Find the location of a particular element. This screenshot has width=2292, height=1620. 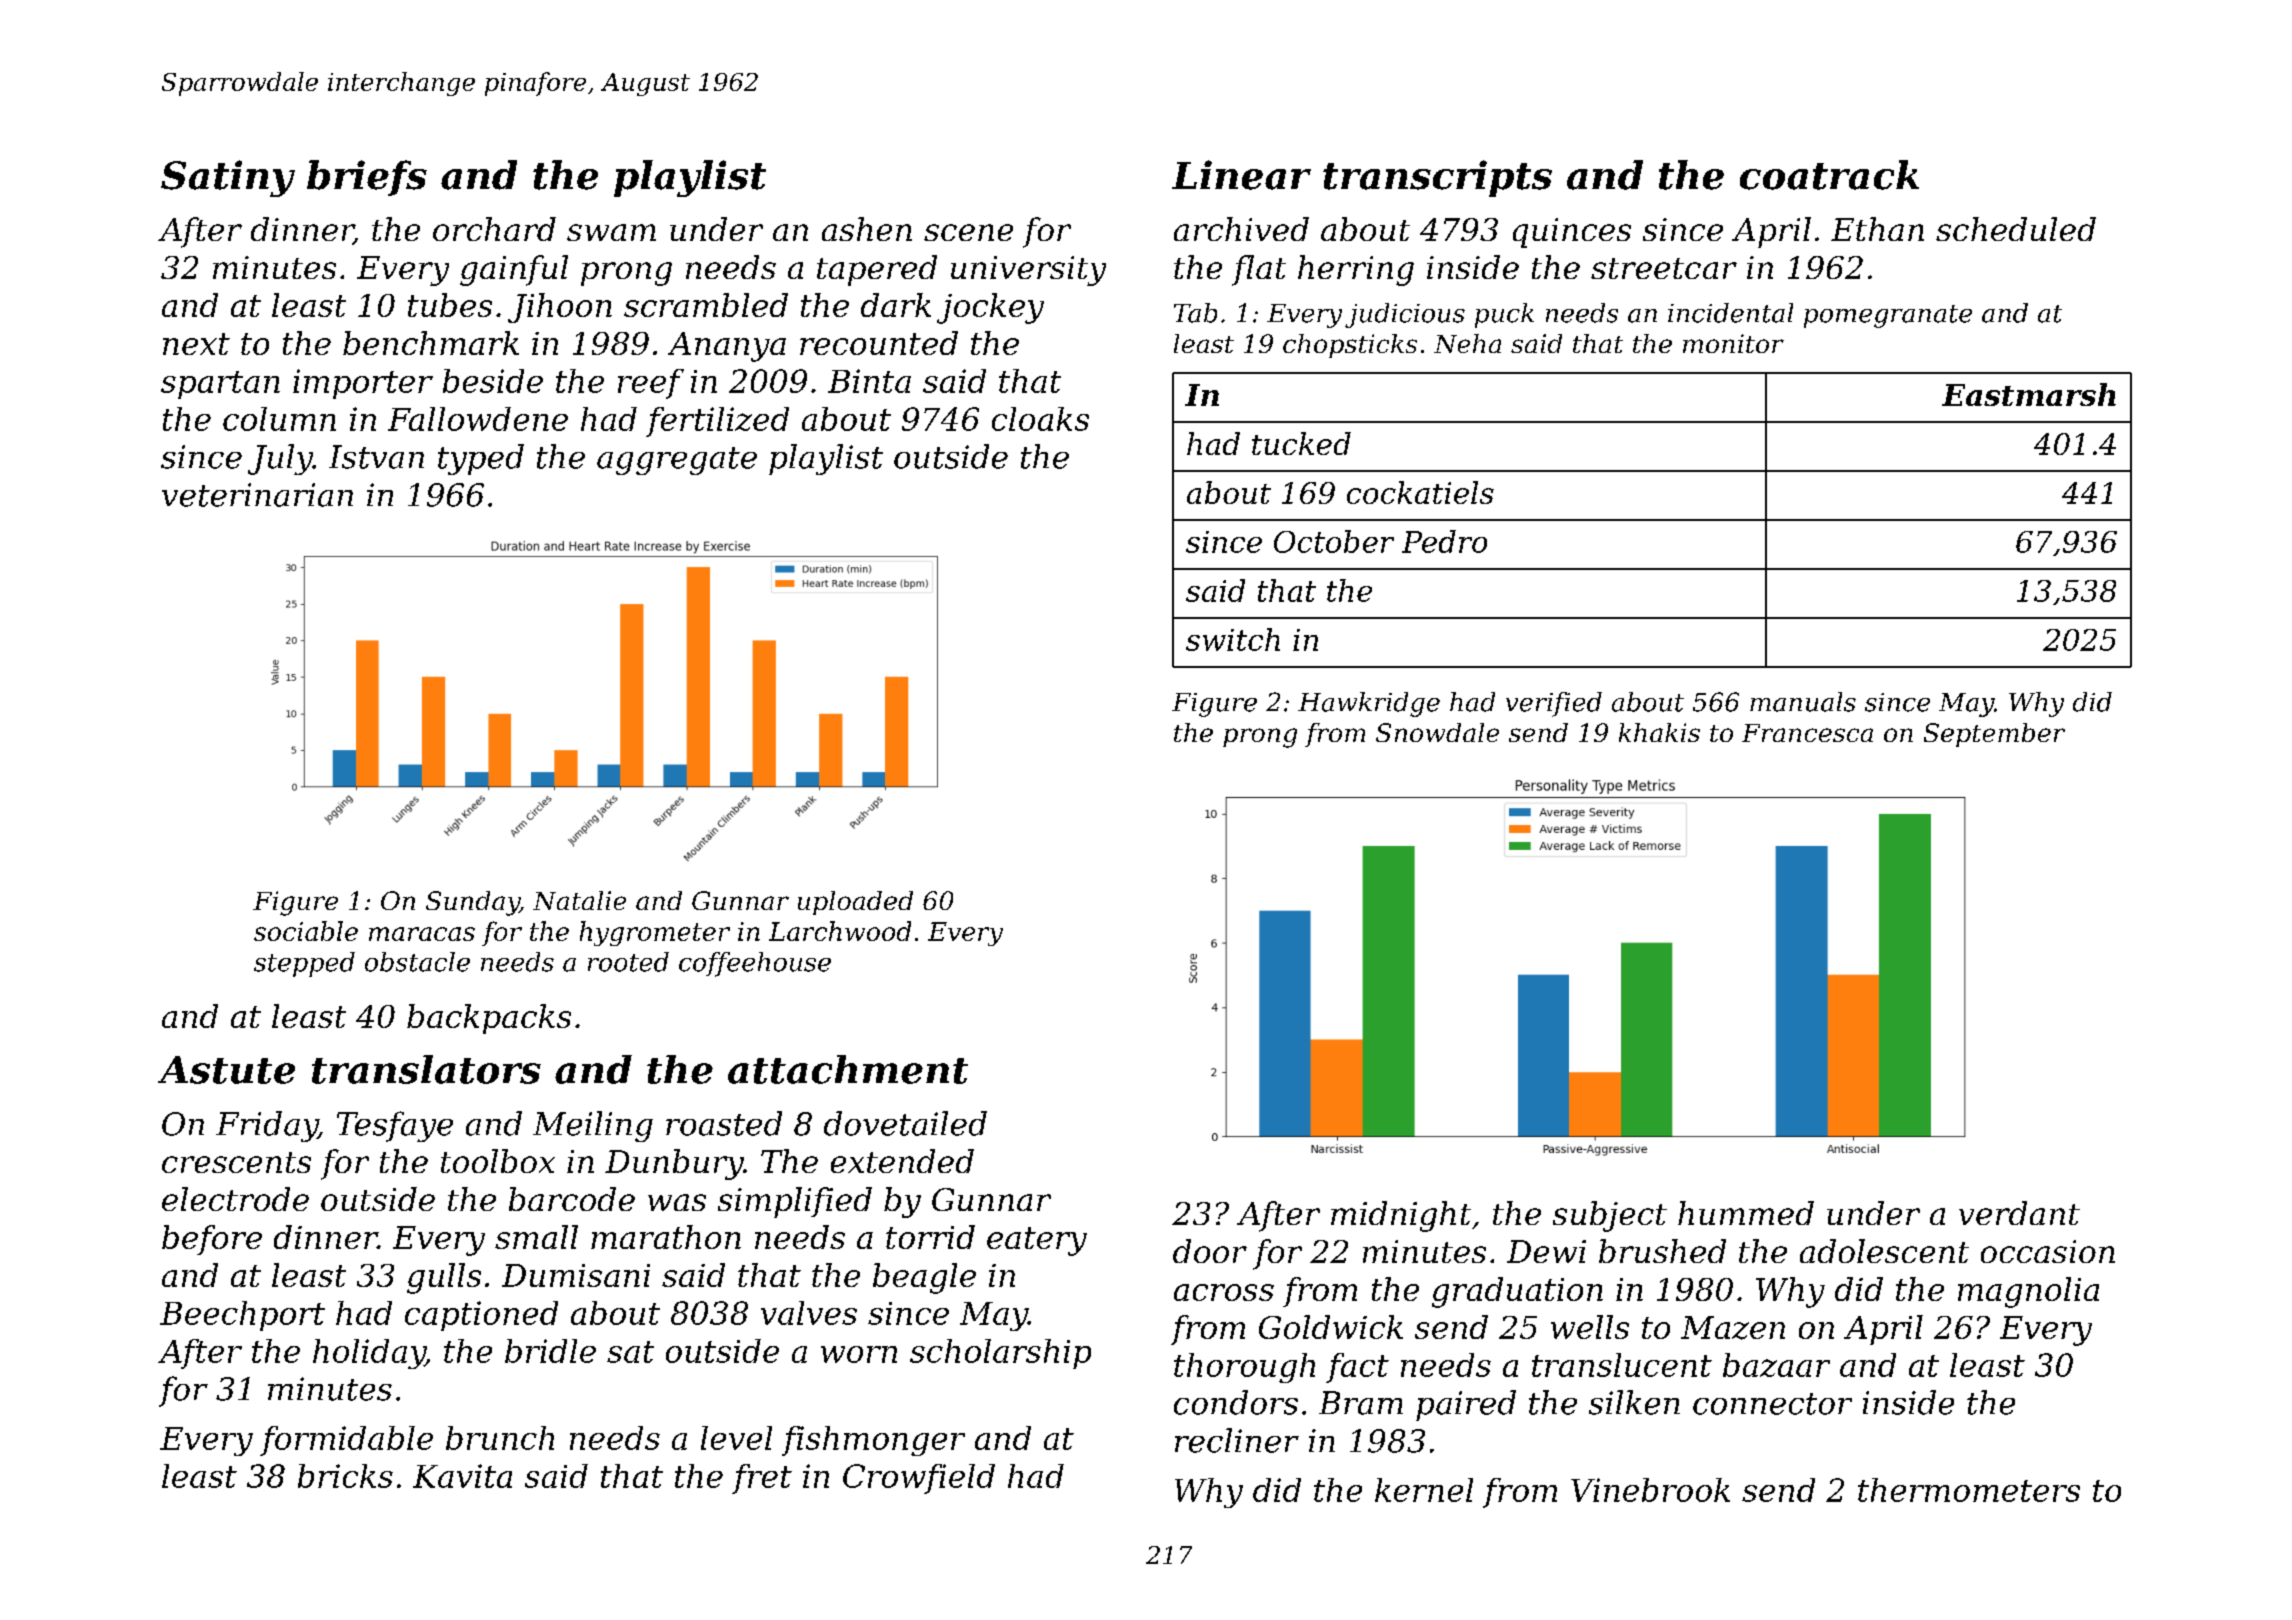

dovetailed is located at coordinates (905, 1123).
